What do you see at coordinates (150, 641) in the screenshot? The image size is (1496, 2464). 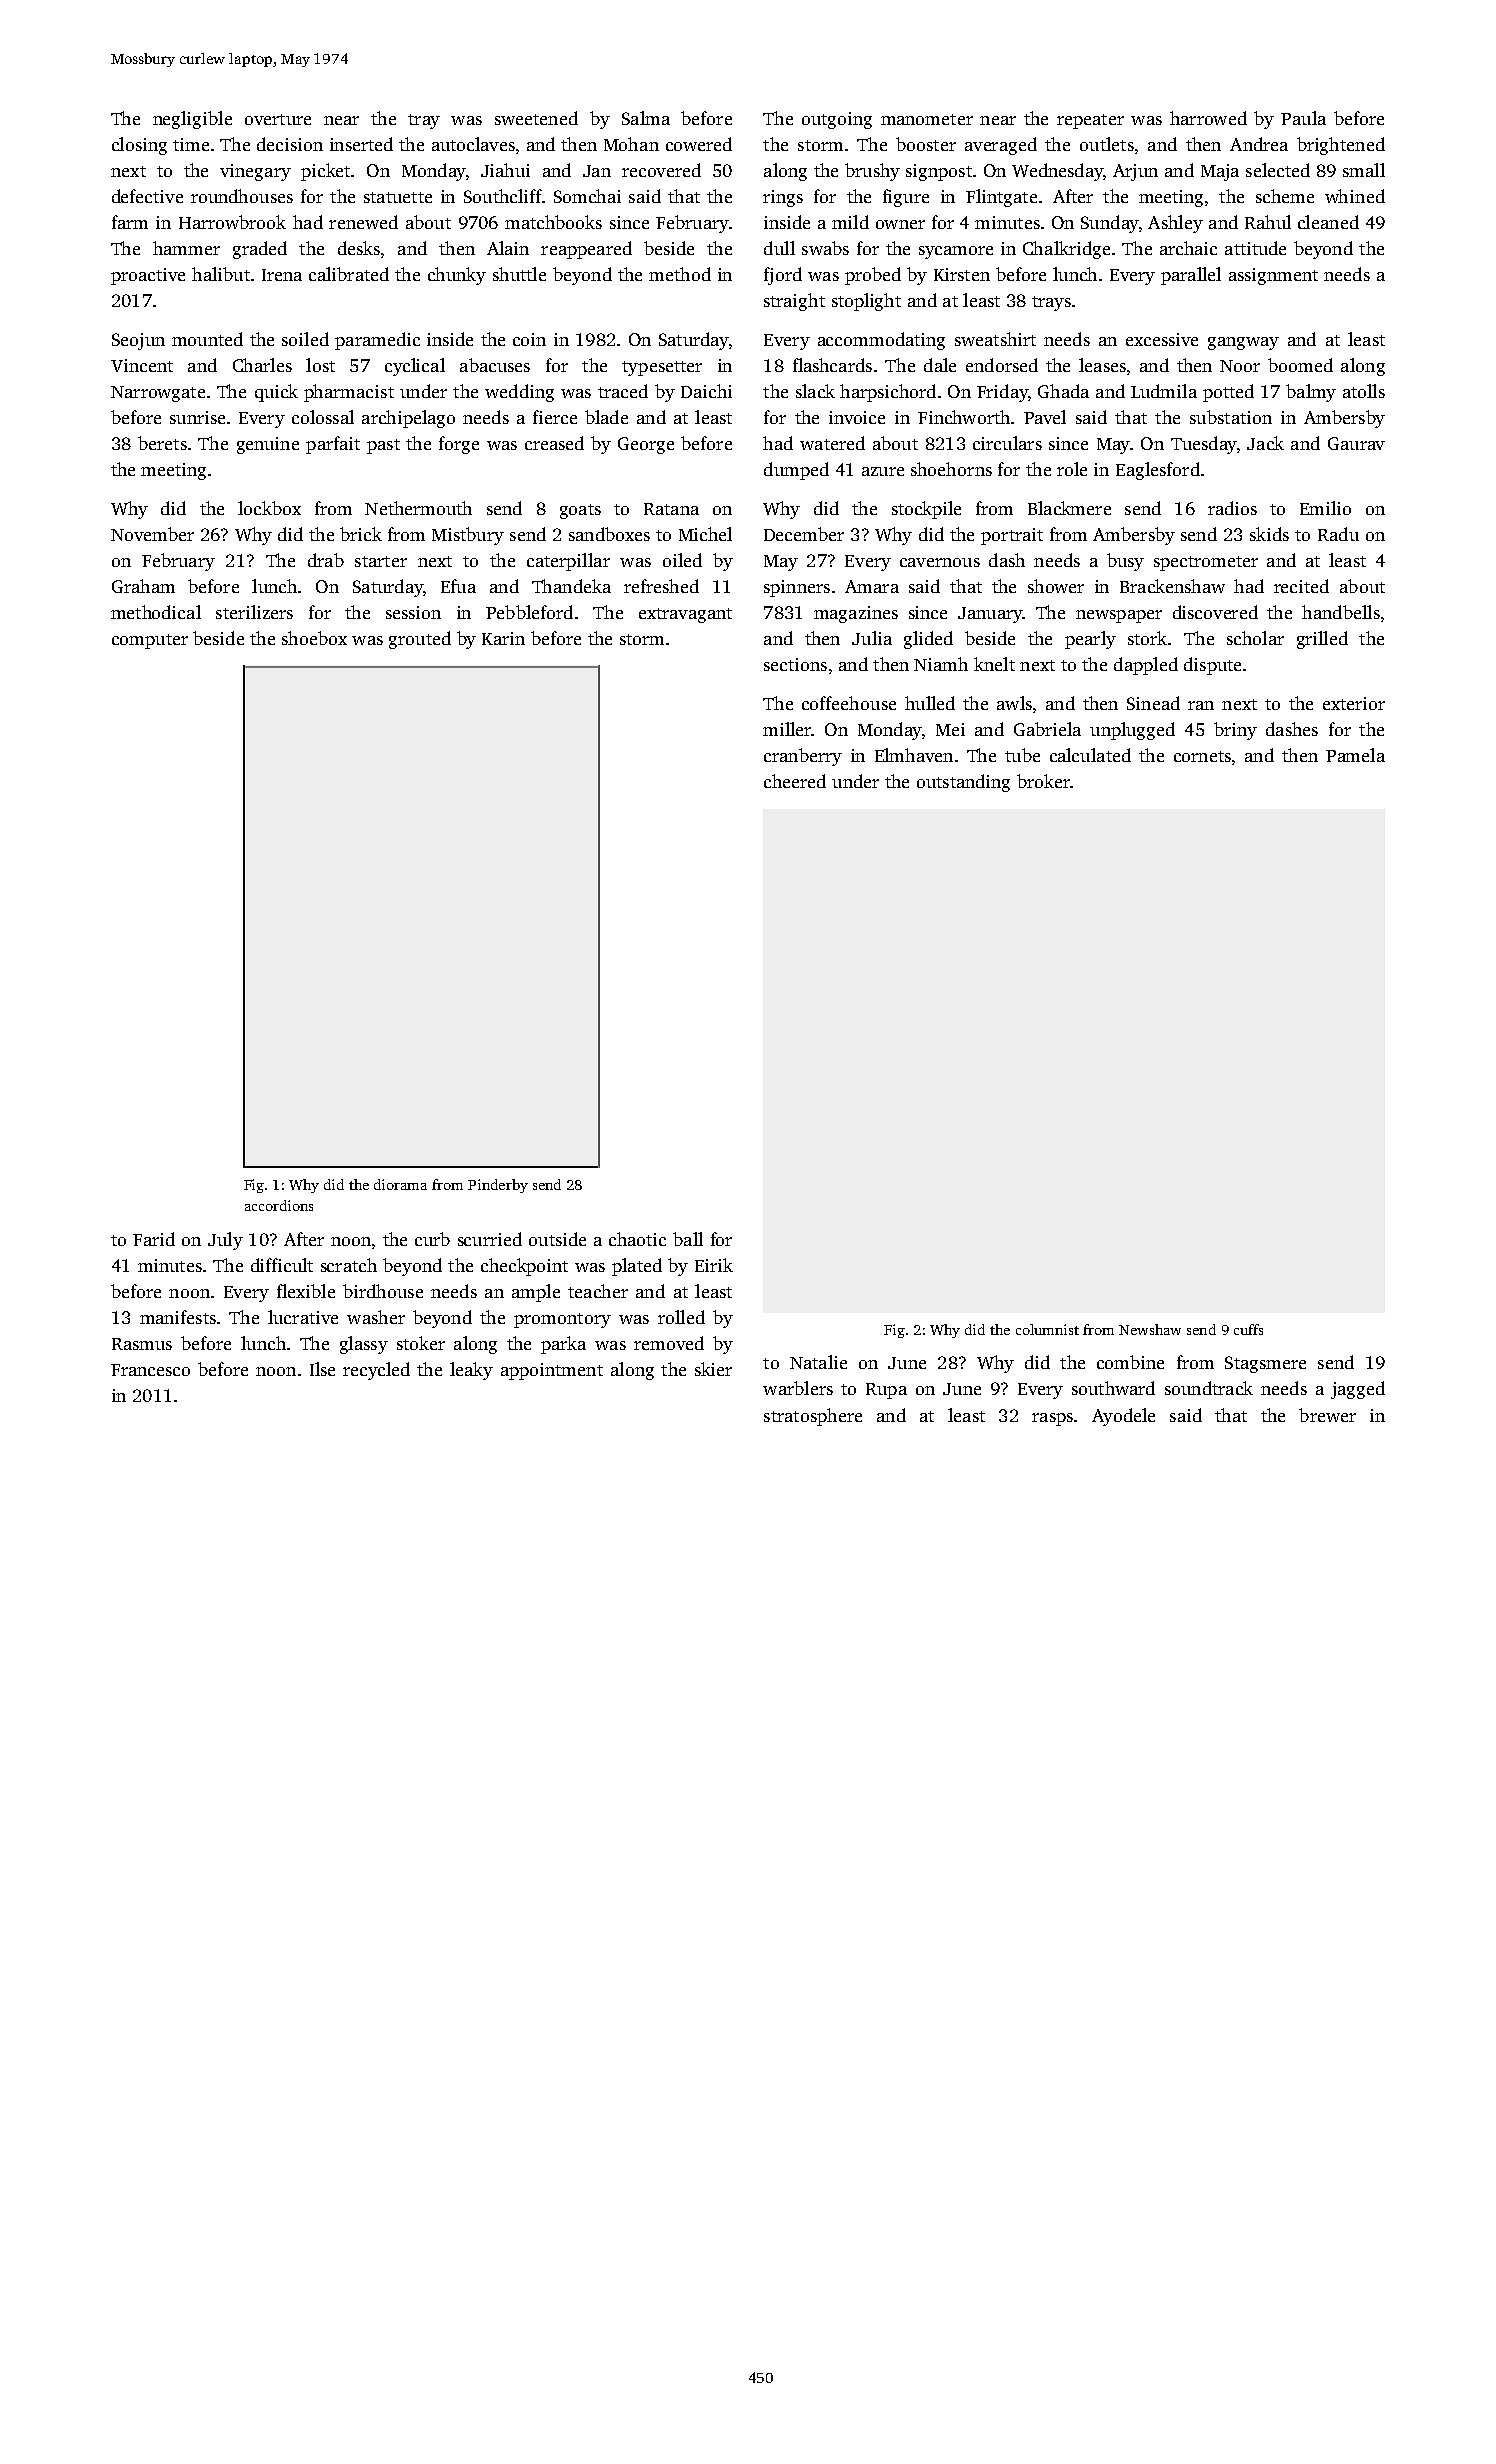 I see `computer` at bounding box center [150, 641].
